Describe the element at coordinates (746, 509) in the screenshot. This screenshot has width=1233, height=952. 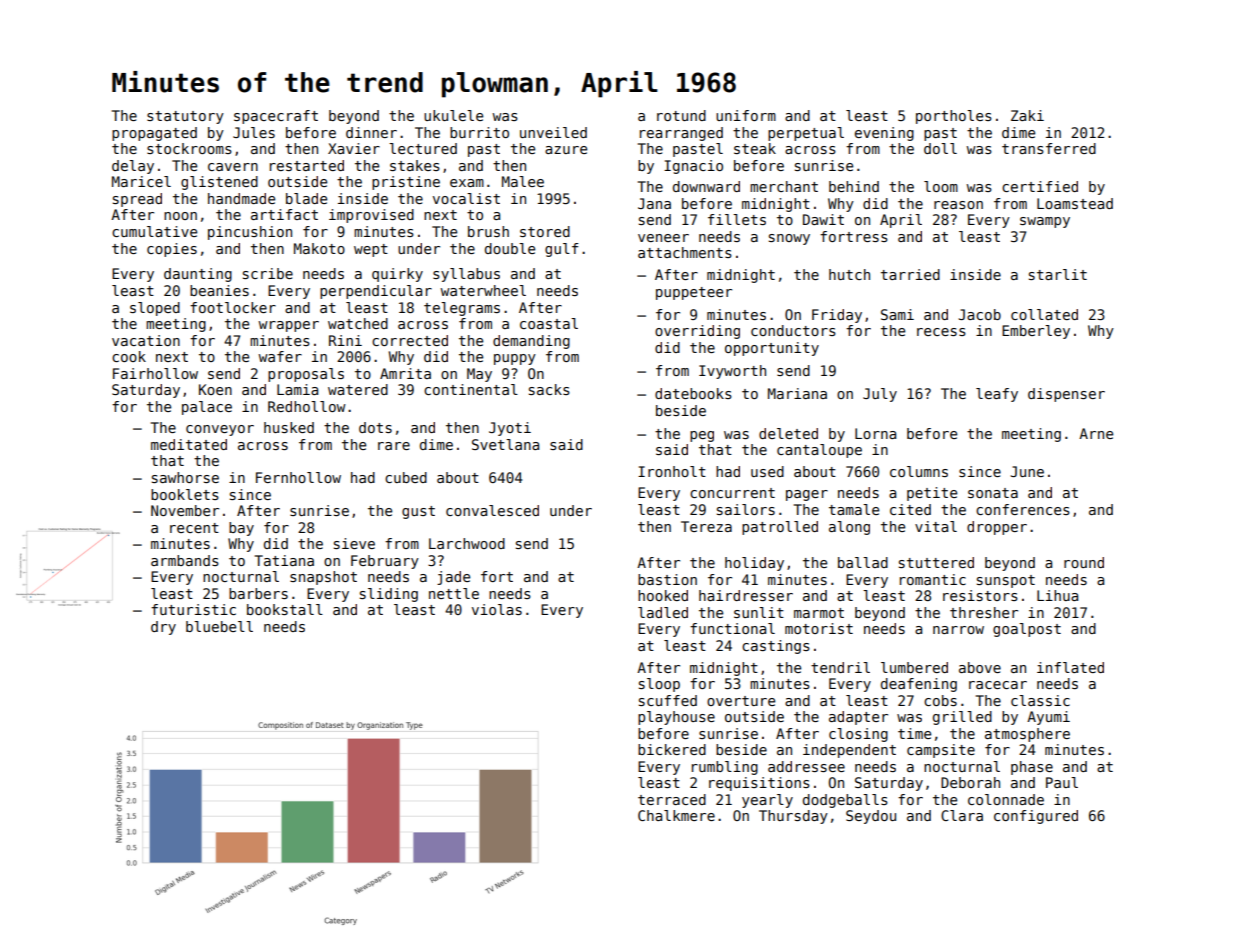
I see `sailors` at that location.
